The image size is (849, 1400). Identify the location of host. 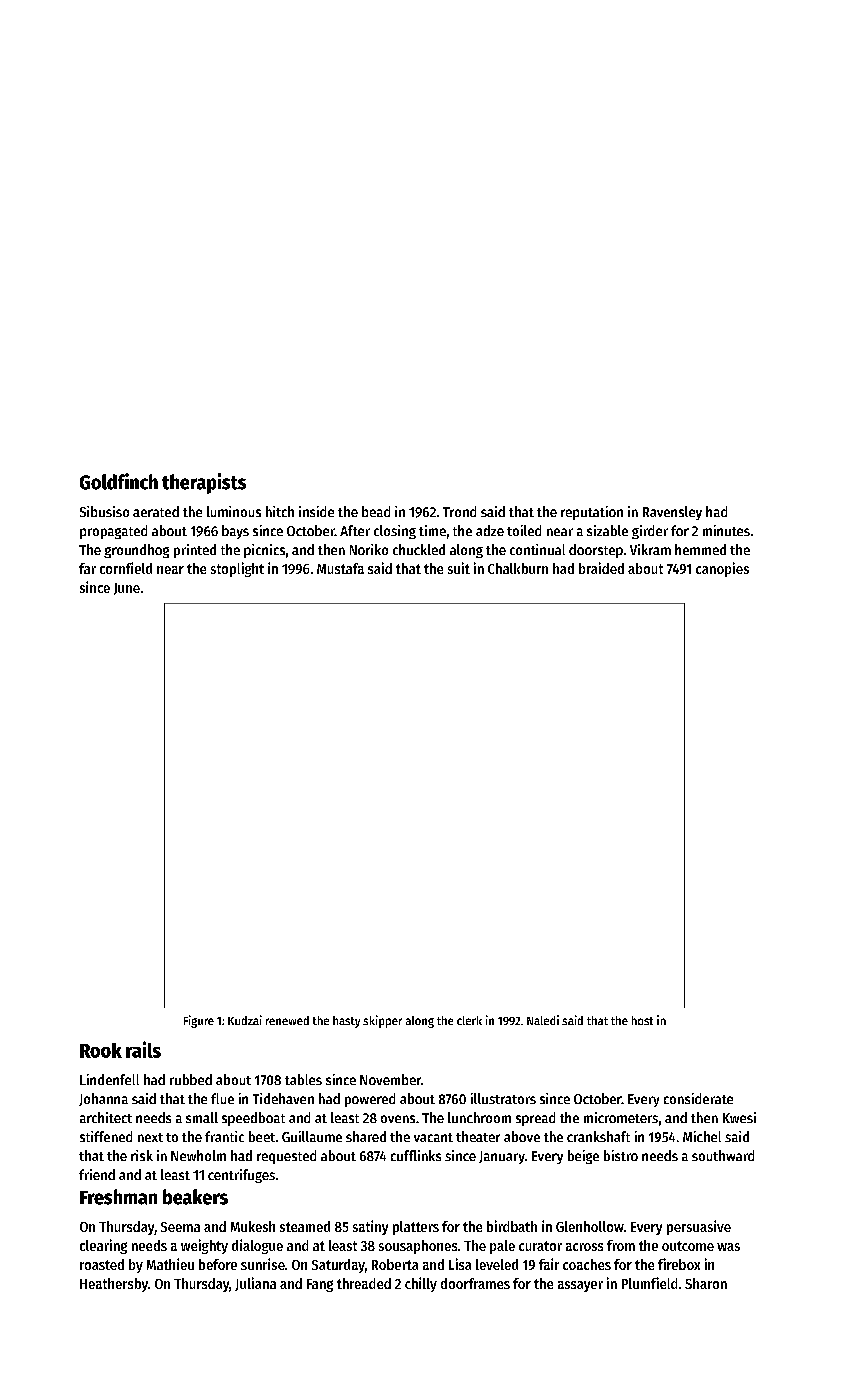
(642, 1020).
